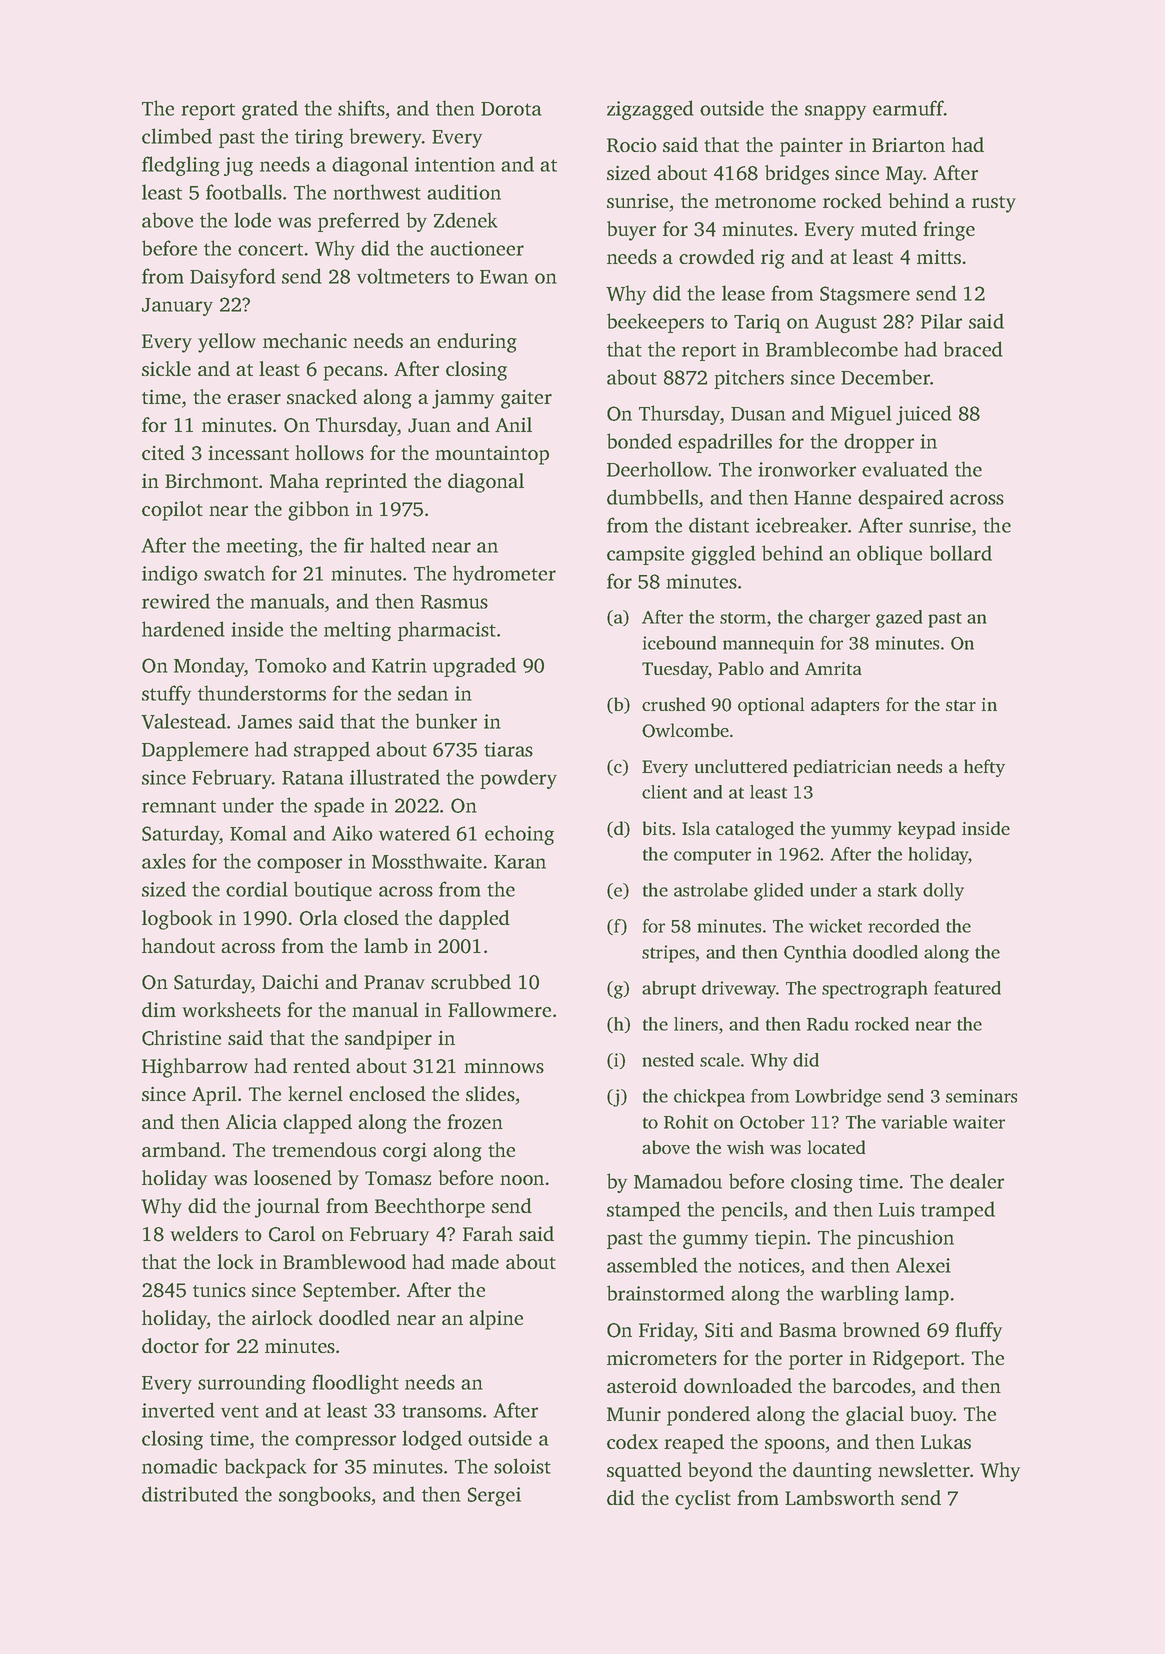  What do you see at coordinates (725, 443) in the screenshot?
I see `espadrilles` at bounding box center [725, 443].
